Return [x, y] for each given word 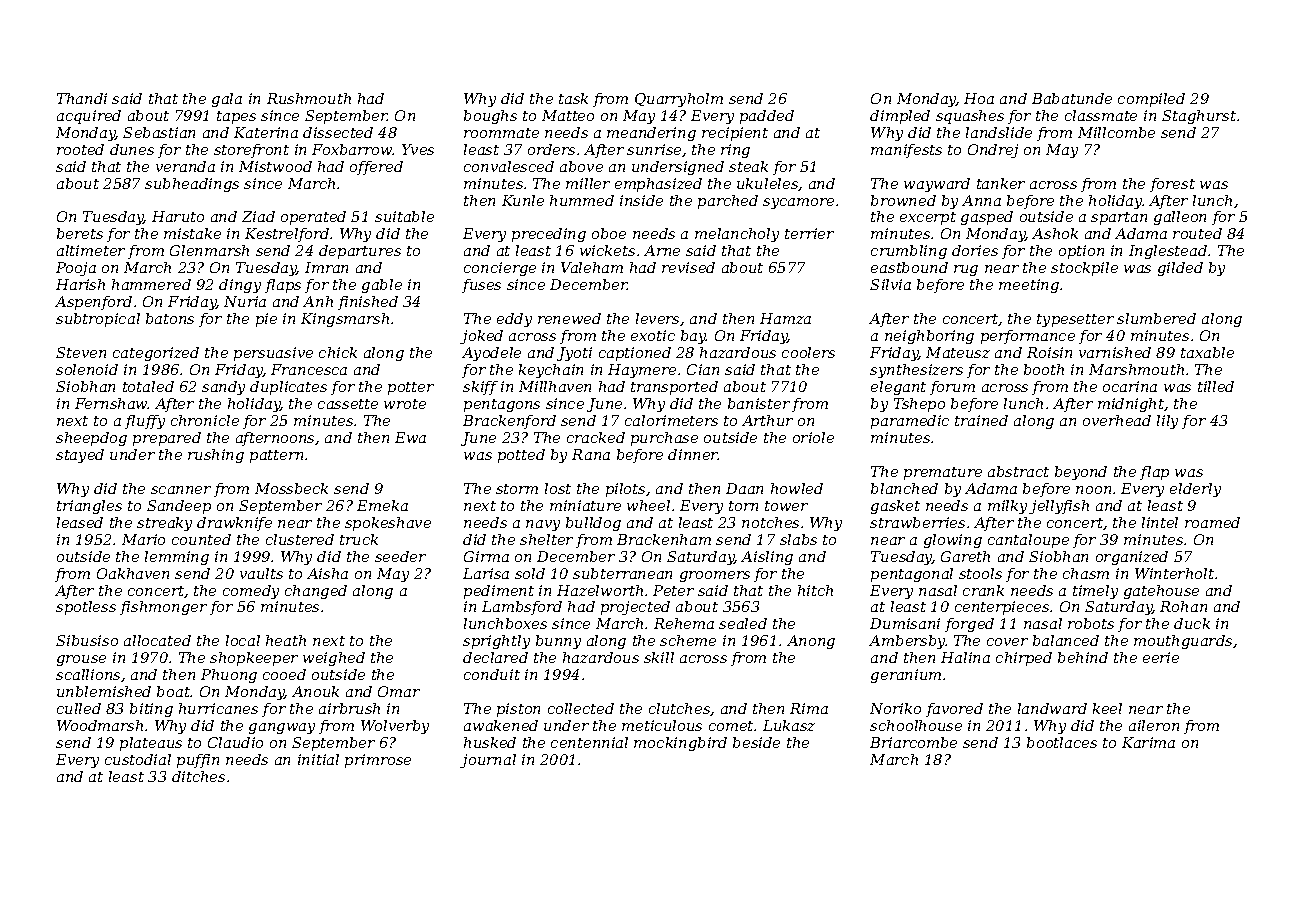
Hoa [979, 98]
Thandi [82, 98]
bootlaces [1062, 742]
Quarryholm [679, 100]
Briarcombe [913, 742]
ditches [198, 776]
